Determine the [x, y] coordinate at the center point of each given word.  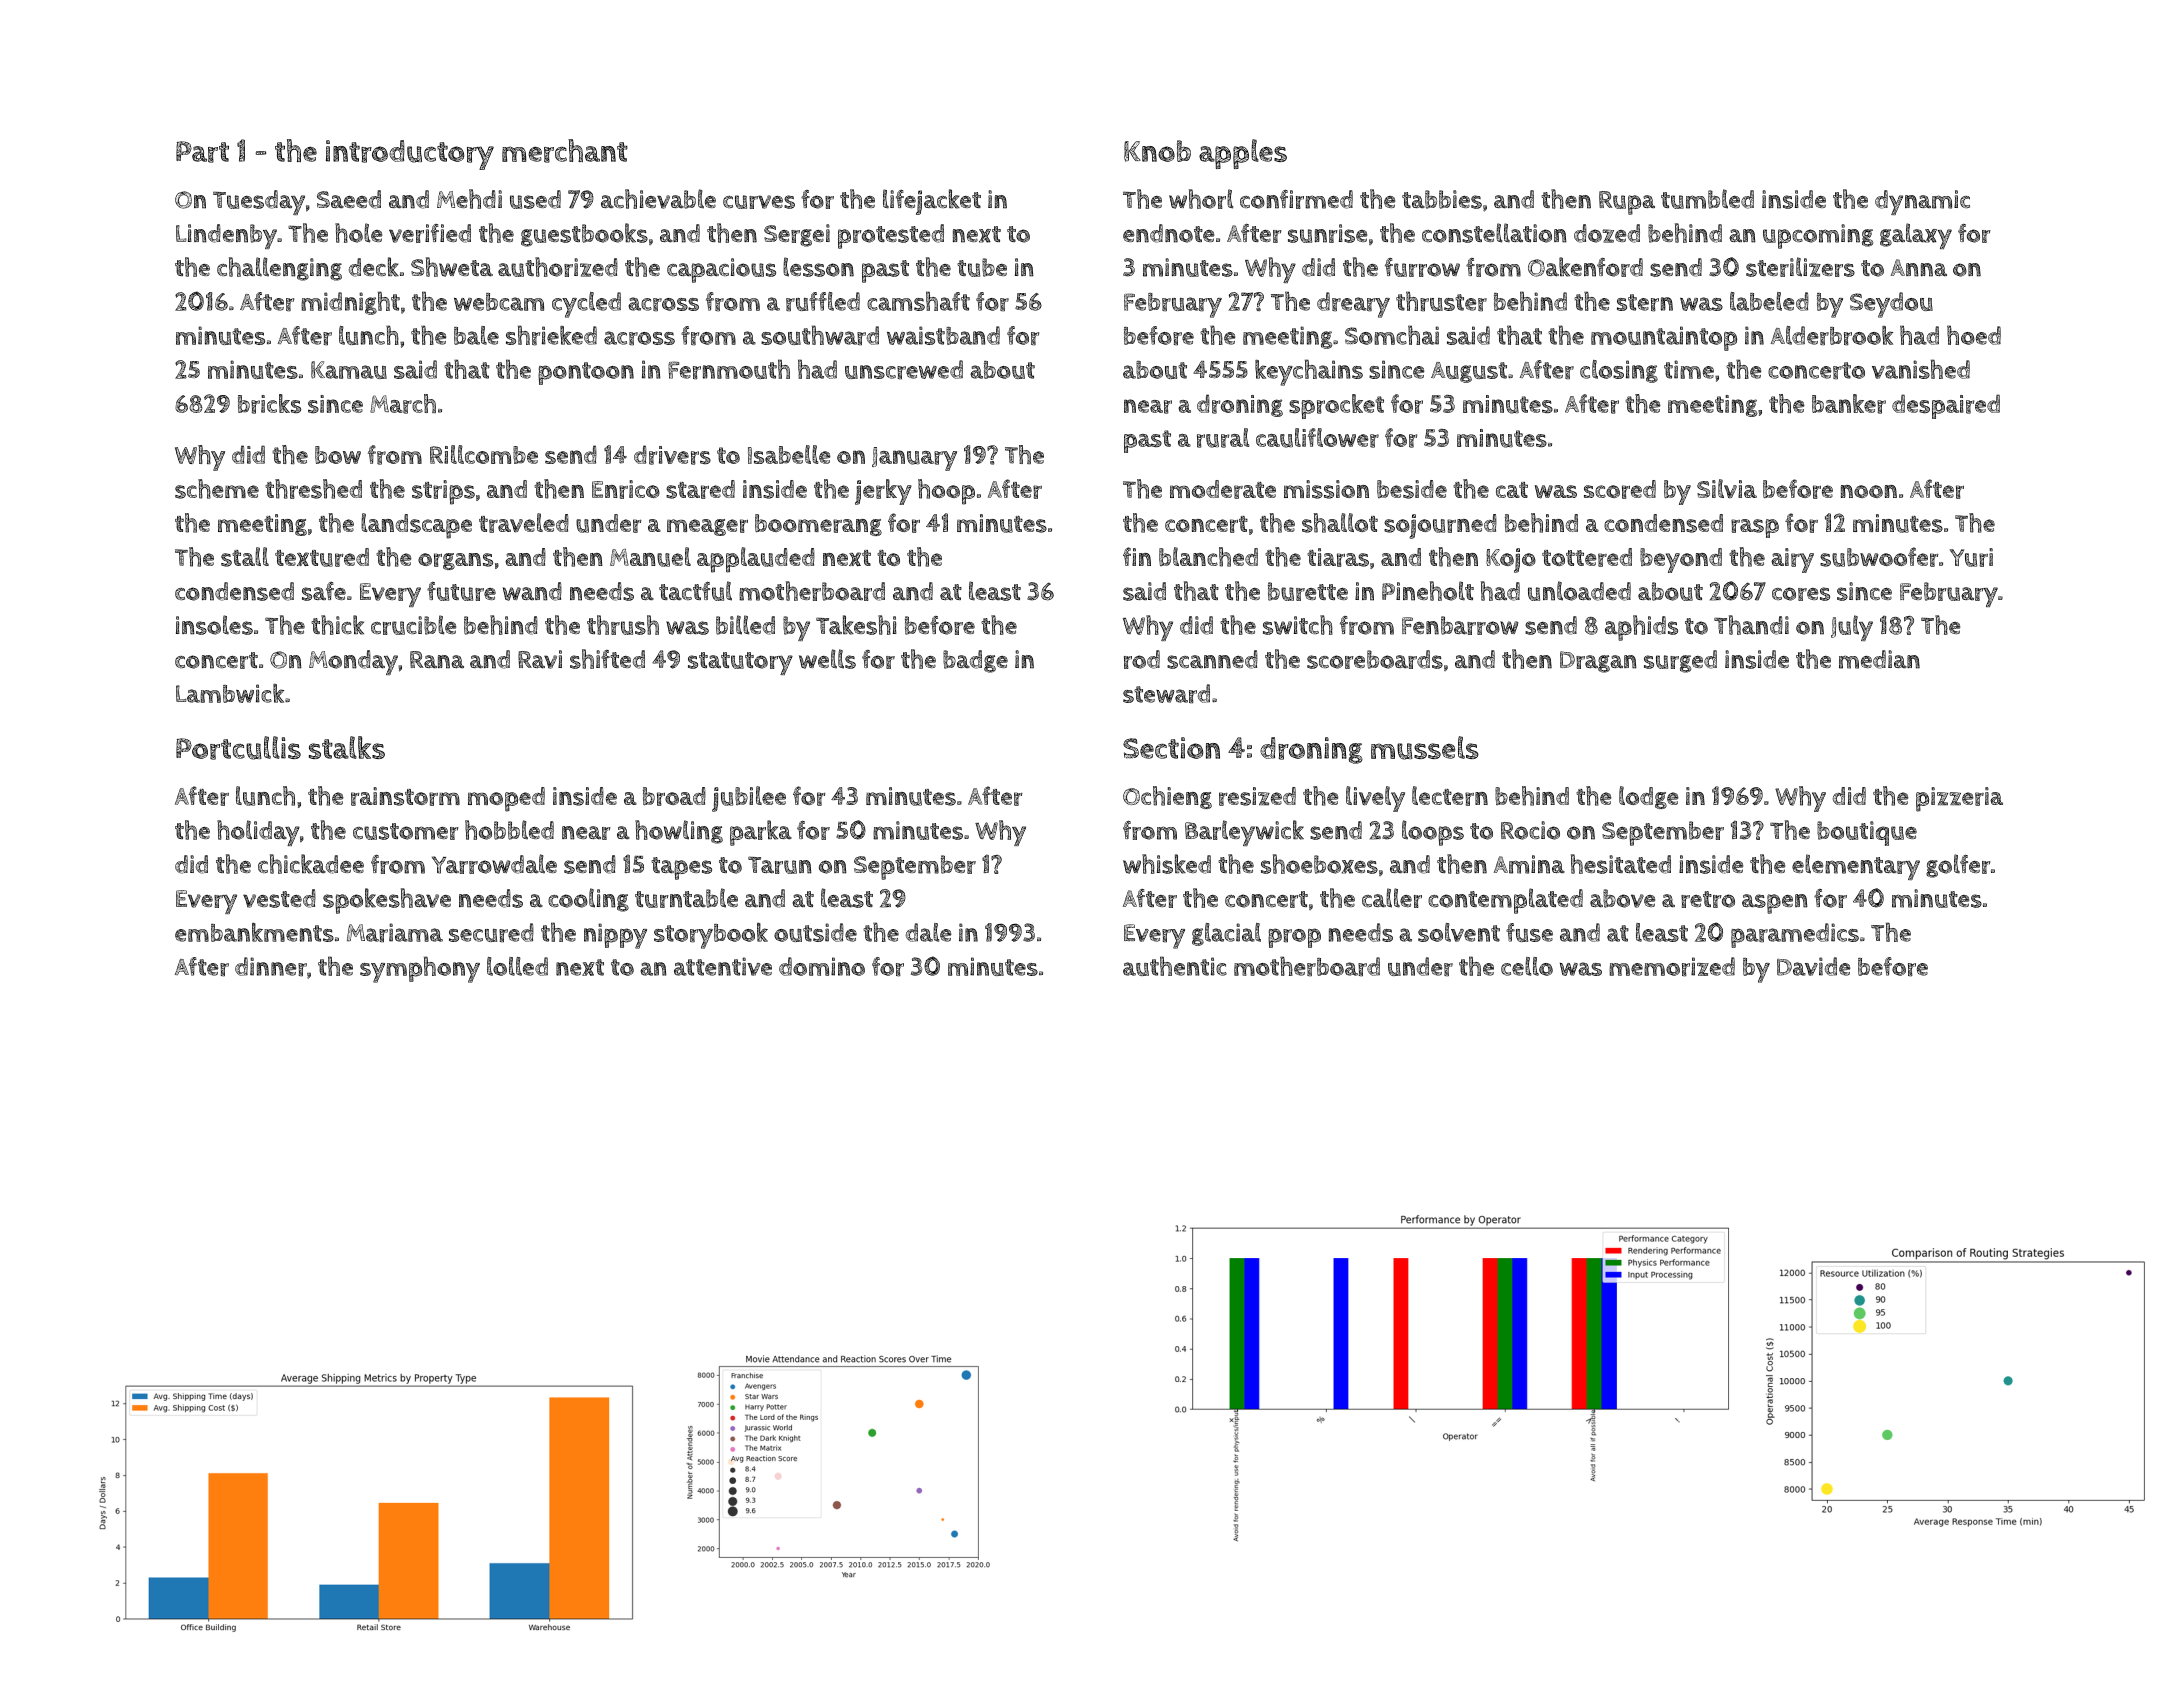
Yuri [1971, 557]
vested [279, 898]
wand [532, 591]
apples [1243, 154]
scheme [217, 489]
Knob [1157, 151]
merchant [565, 151]
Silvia [1727, 489]
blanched [1208, 557]
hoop [946, 492]
